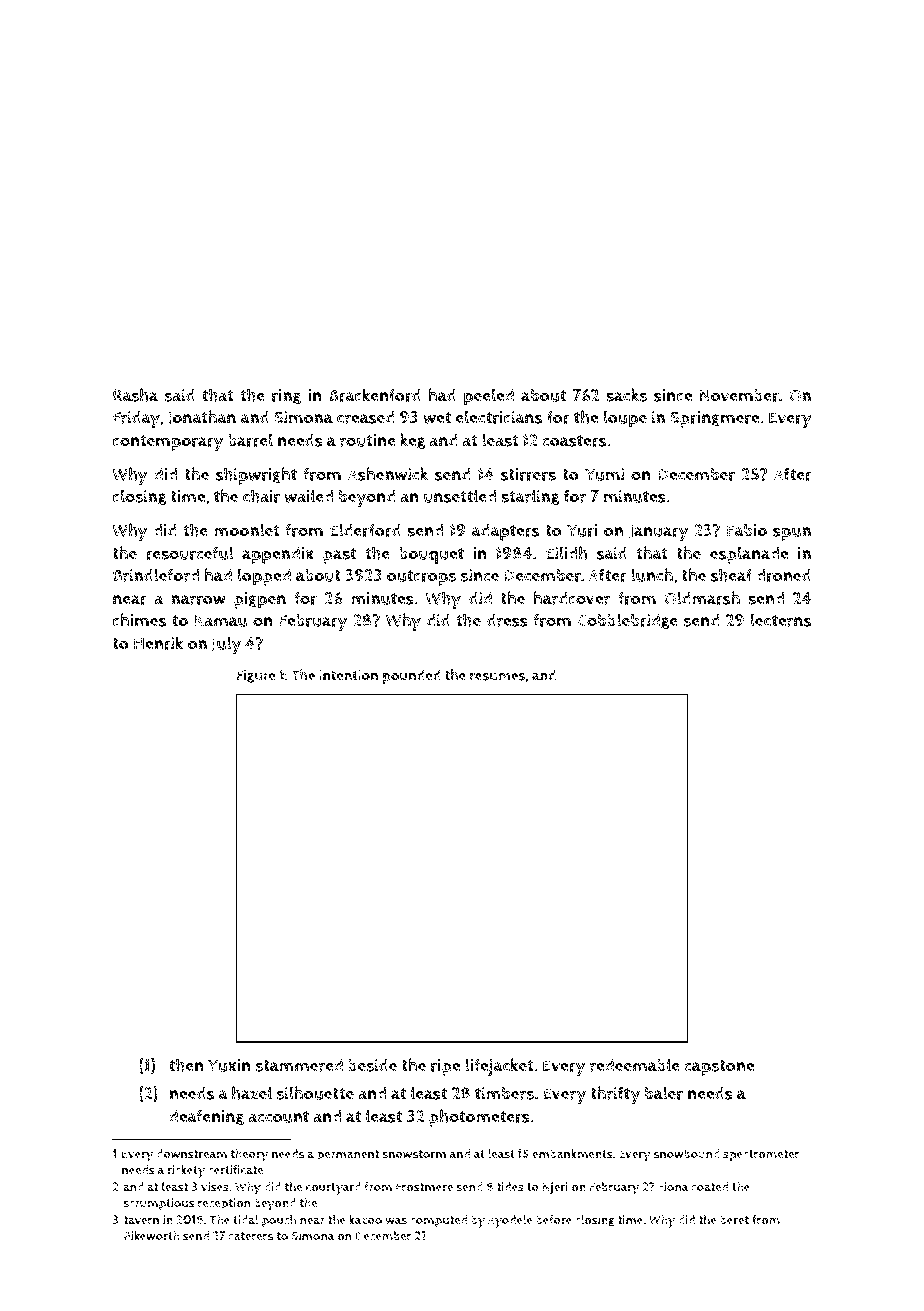 This screenshot has height=1311, width=924. What do you see at coordinates (739, 395) in the screenshot?
I see `November` at bounding box center [739, 395].
